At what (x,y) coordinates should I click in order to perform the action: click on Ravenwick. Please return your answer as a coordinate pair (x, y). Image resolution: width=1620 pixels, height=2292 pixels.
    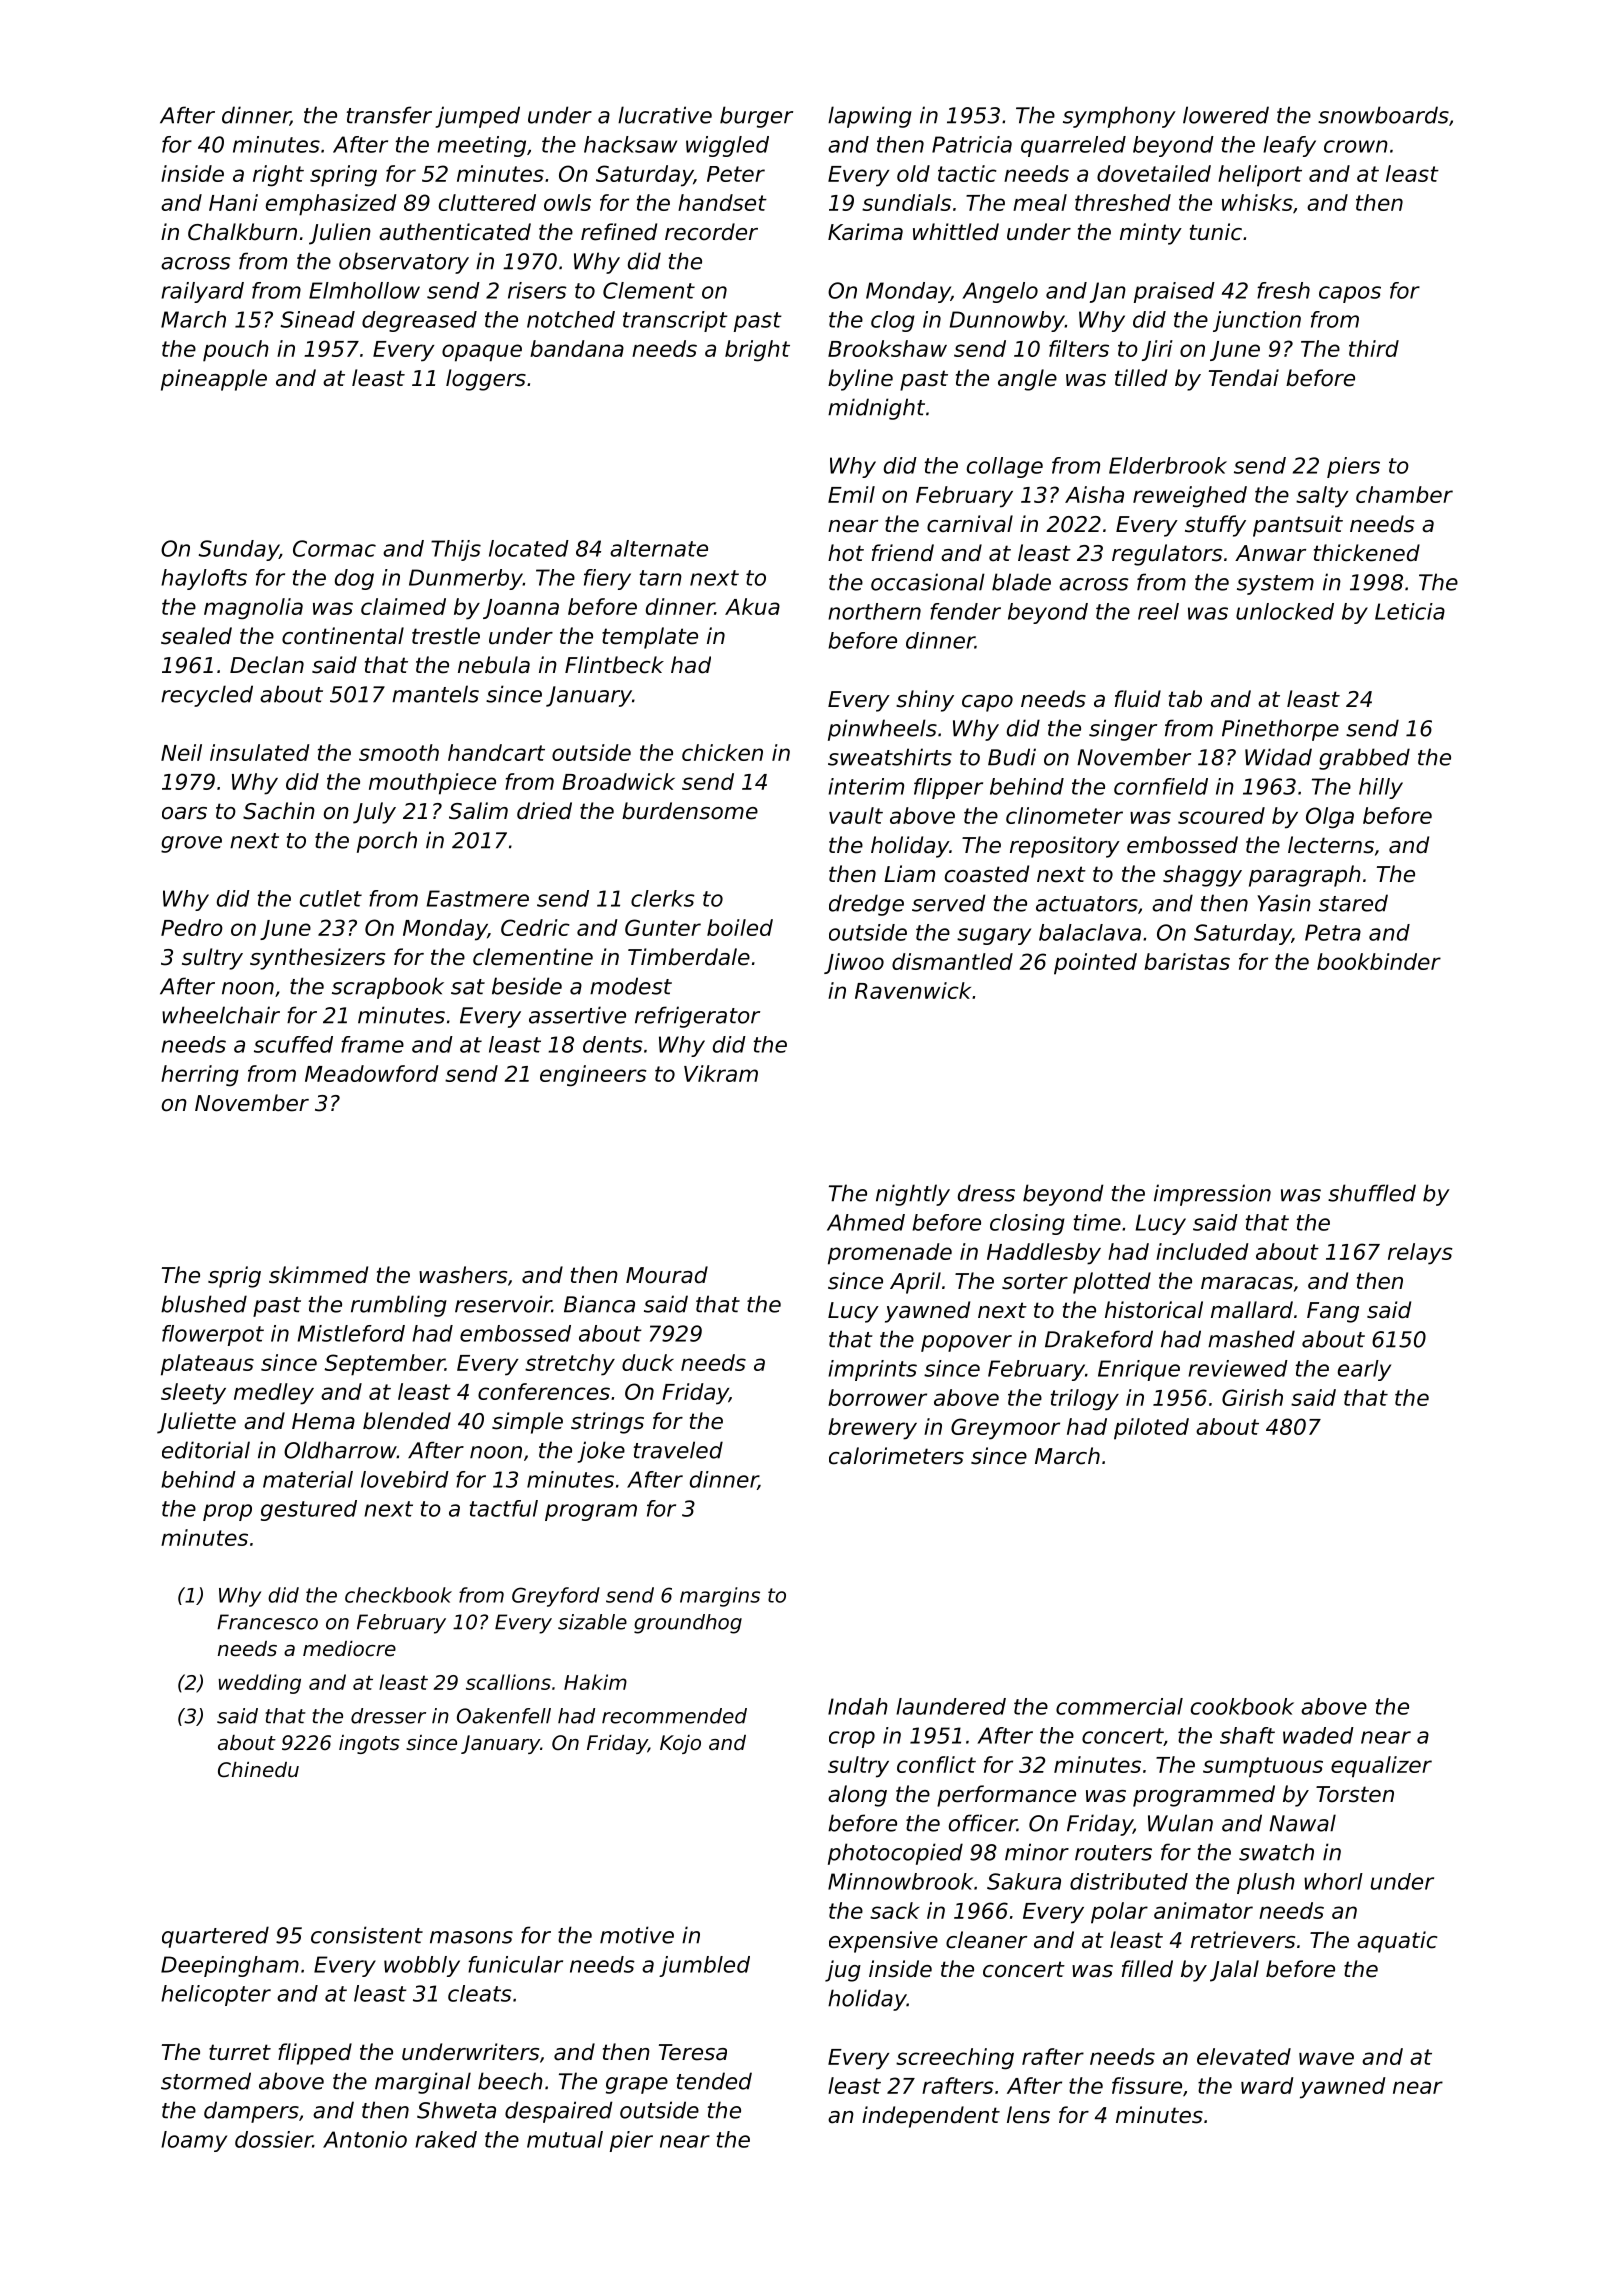
    Looking at the image, I should click on (913, 990).
